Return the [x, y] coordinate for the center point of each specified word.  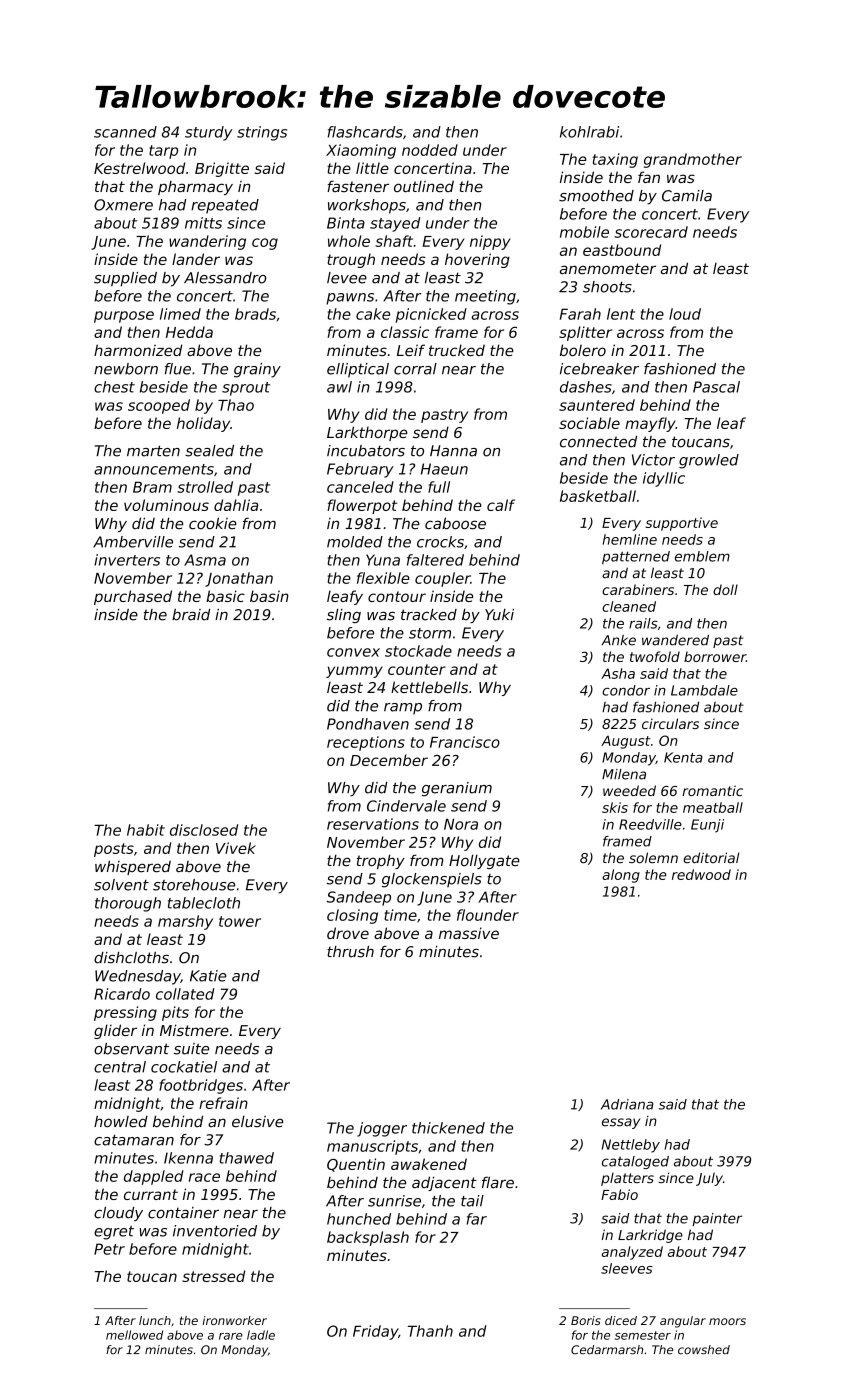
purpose [124, 317]
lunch [155, 1320]
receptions [366, 743]
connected [598, 442]
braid [191, 615]
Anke [618, 640]
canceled [360, 487]
